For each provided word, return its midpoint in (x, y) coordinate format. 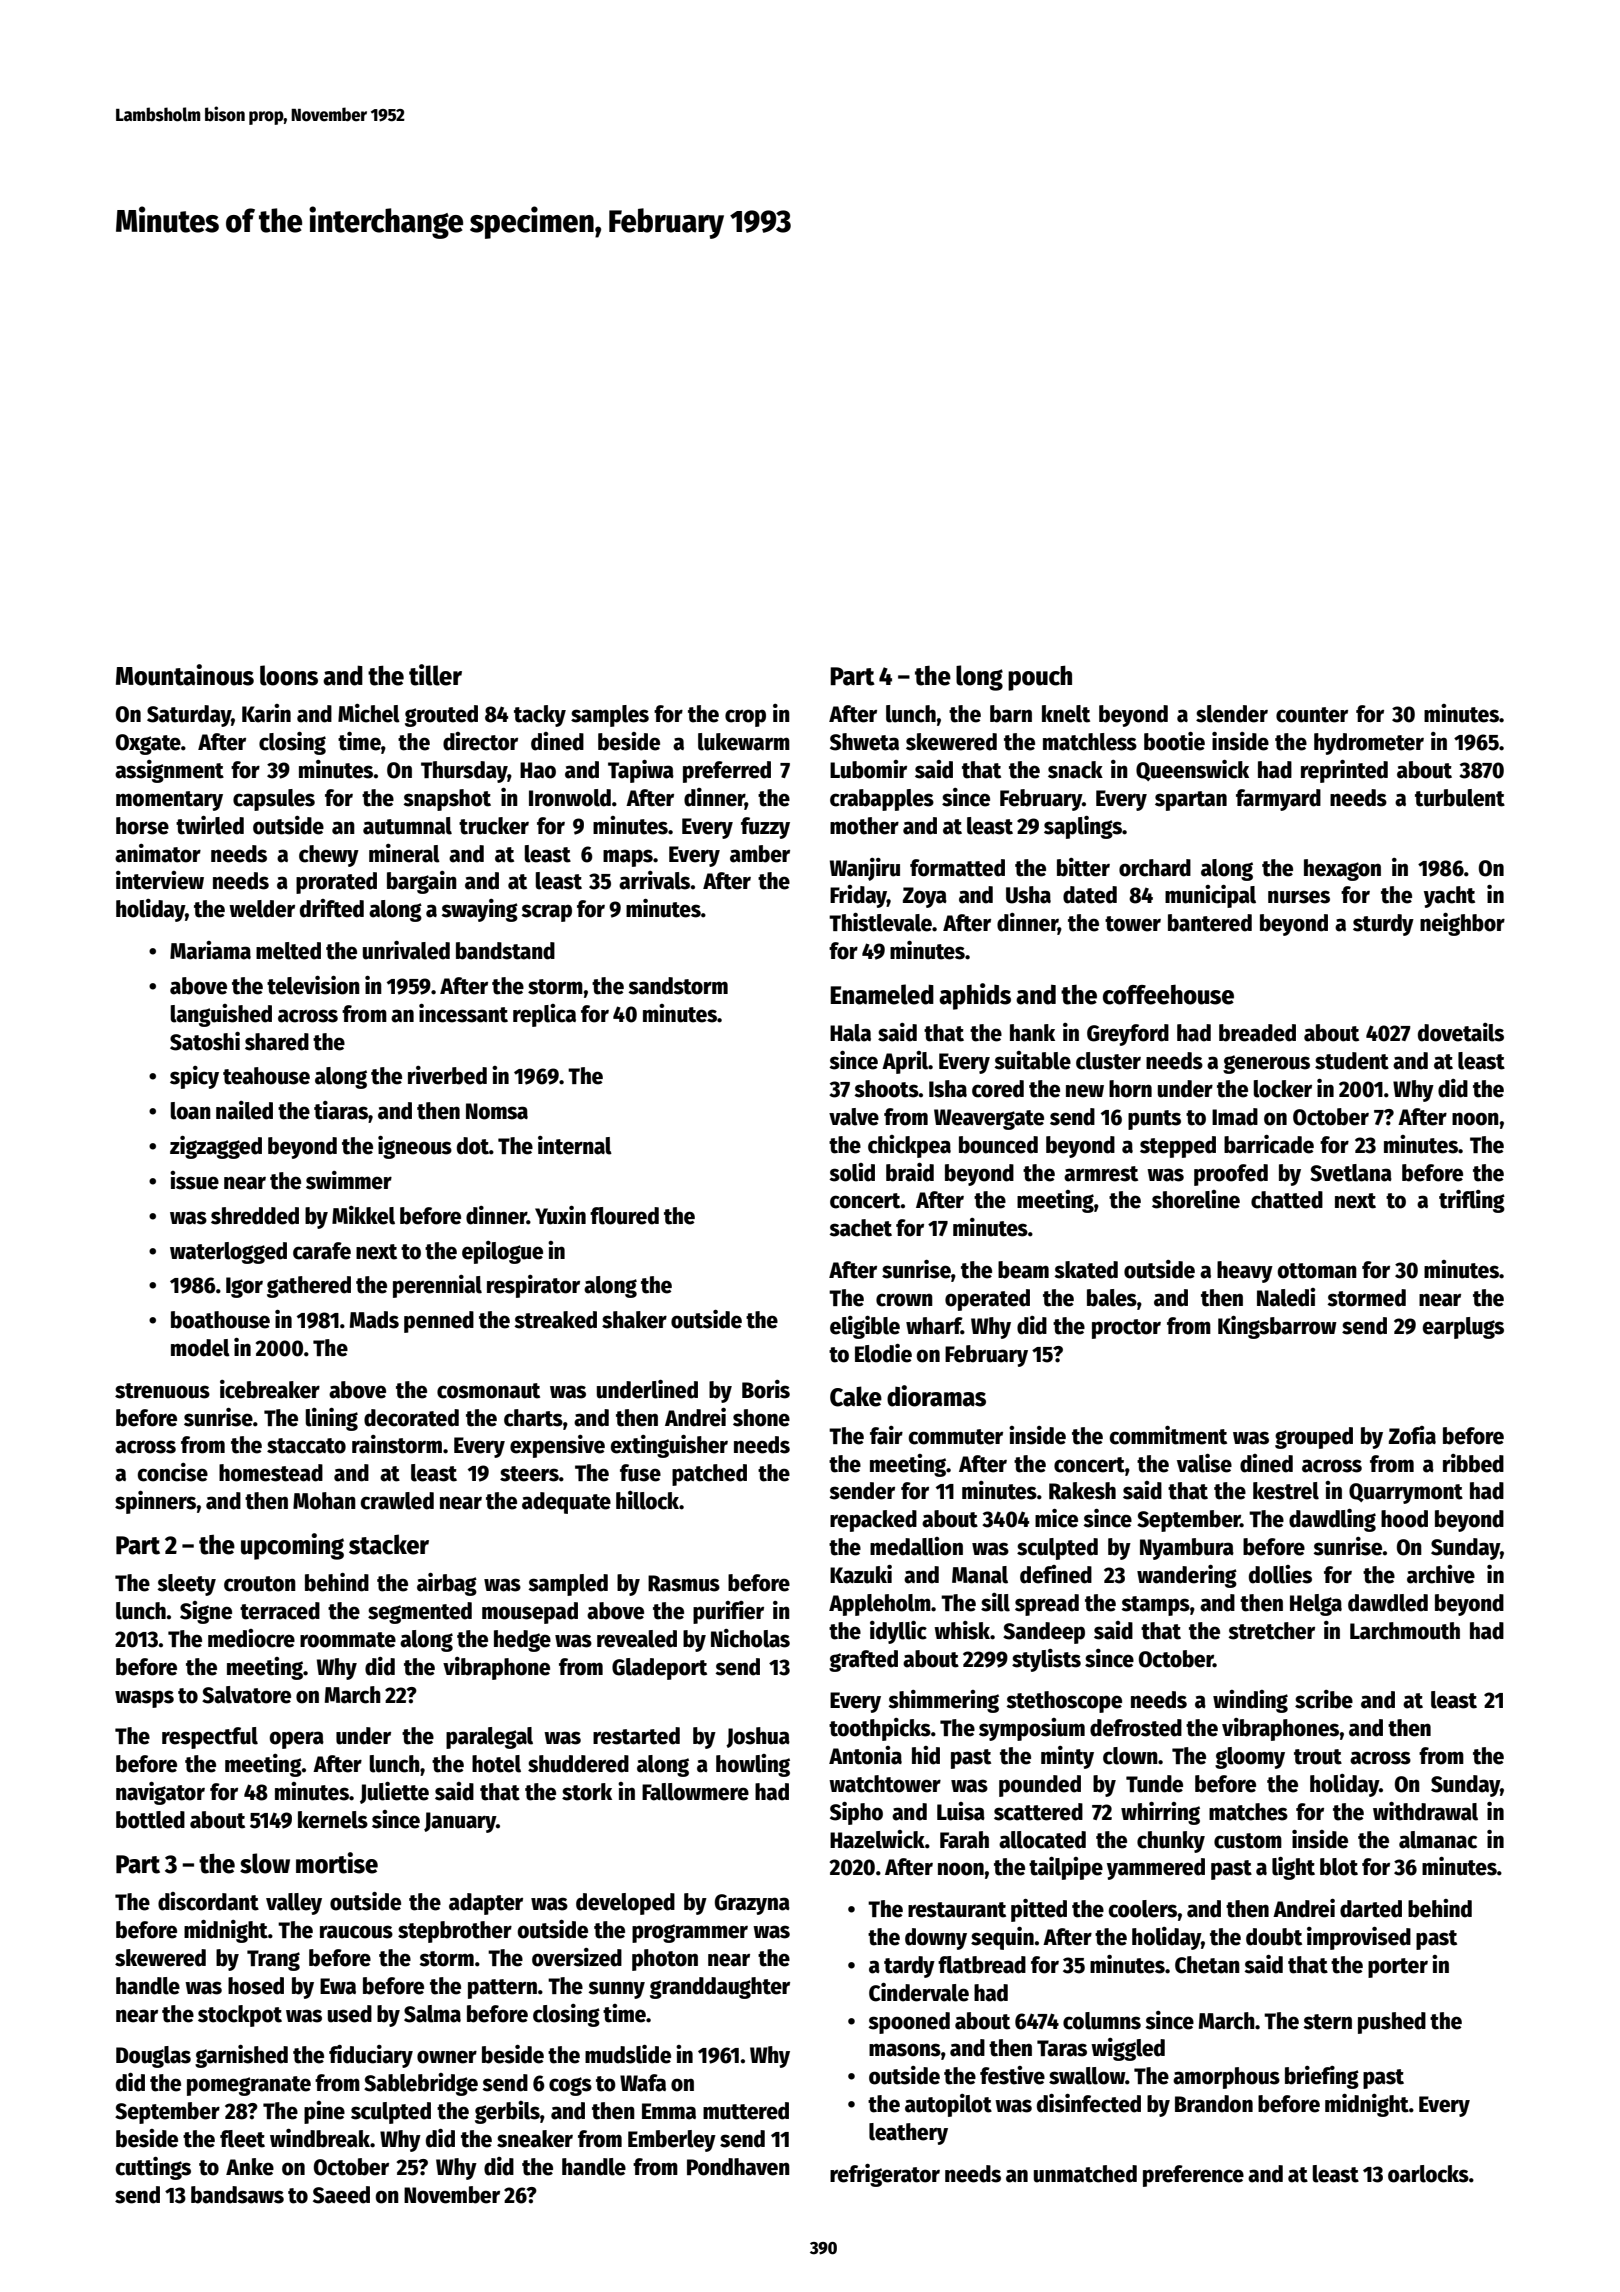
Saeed (341, 2195)
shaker (634, 1320)
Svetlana (1351, 1173)
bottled (150, 1820)
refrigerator (885, 2175)
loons (289, 675)
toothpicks (880, 1729)
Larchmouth (1405, 1631)
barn (1011, 714)
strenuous (162, 1391)
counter (1312, 715)
